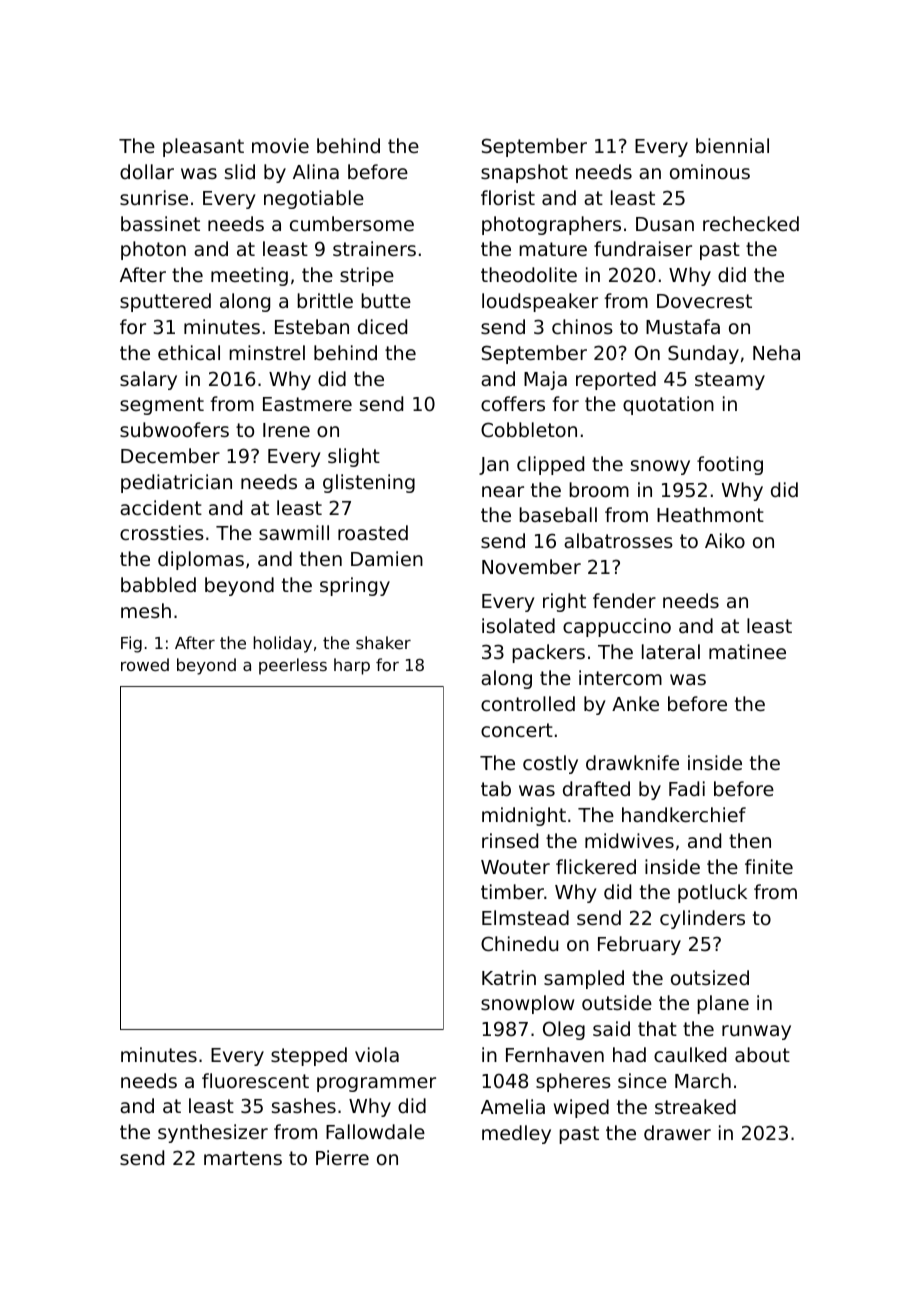 Image resolution: width=924 pixels, height=1311 pixels. What do you see at coordinates (145, 664) in the document?
I see `rowed` at bounding box center [145, 664].
